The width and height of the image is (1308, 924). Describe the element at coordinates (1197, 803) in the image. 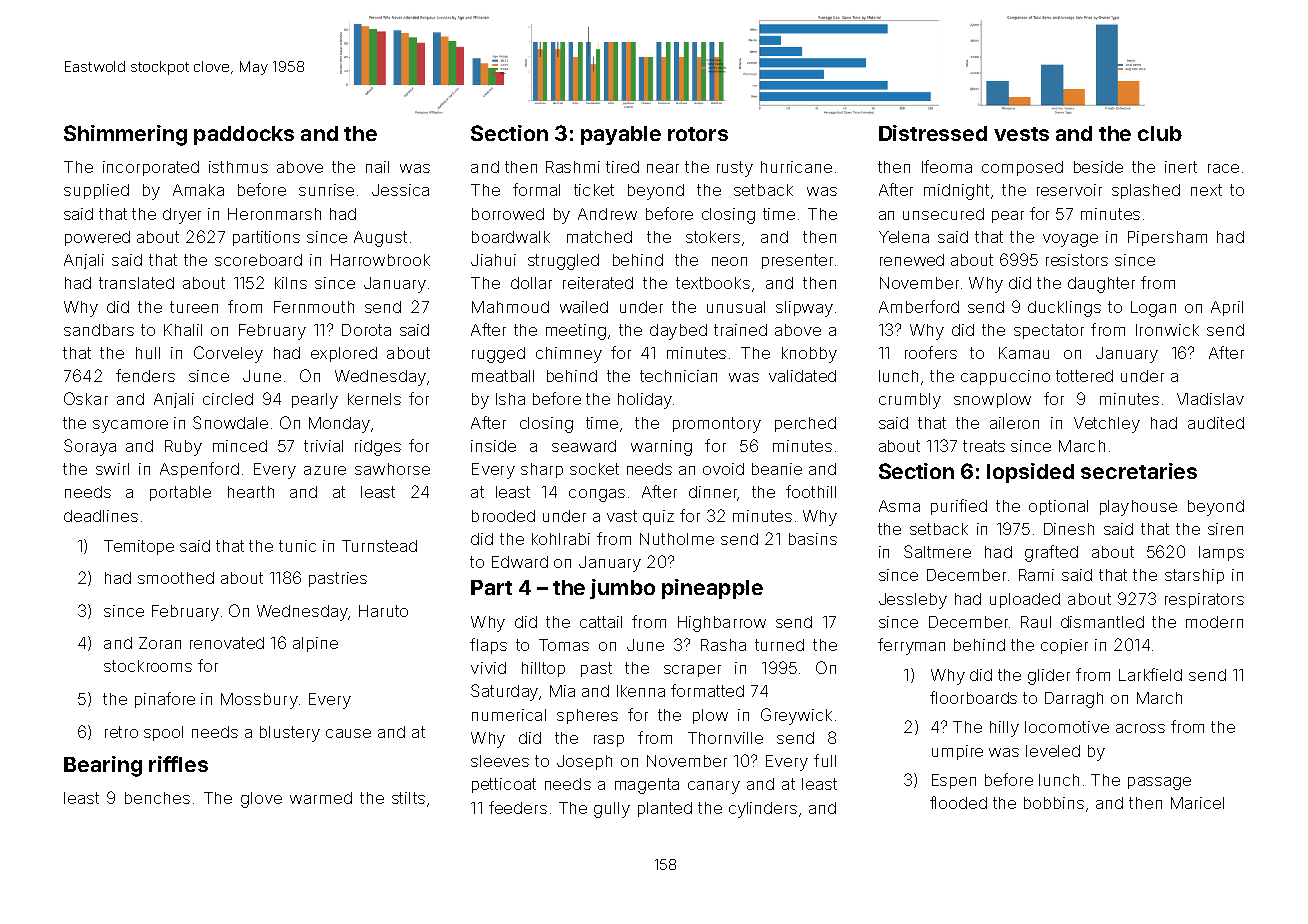

I see `Maricel` at that location.
